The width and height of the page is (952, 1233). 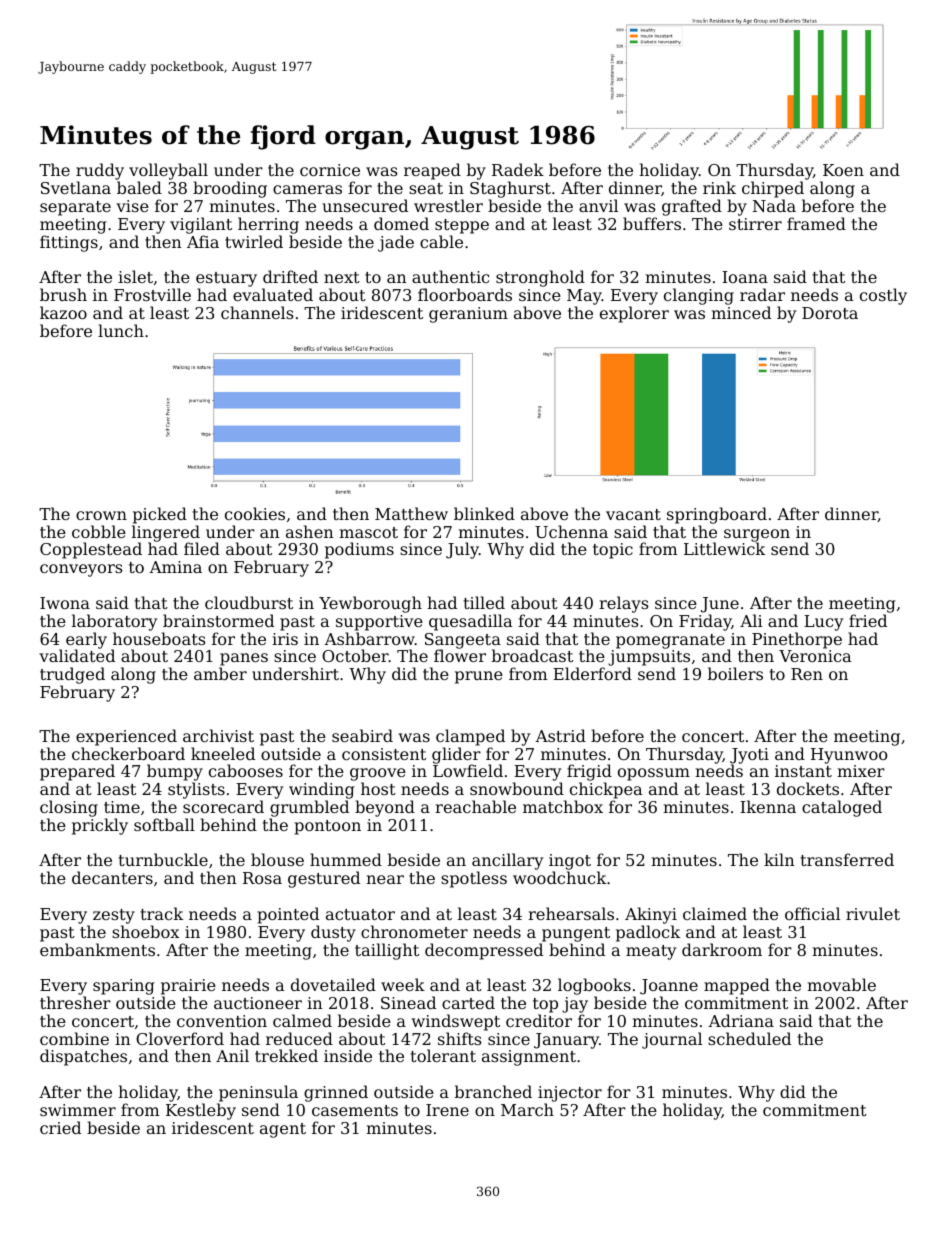 I want to click on injector, so click(x=570, y=1094).
